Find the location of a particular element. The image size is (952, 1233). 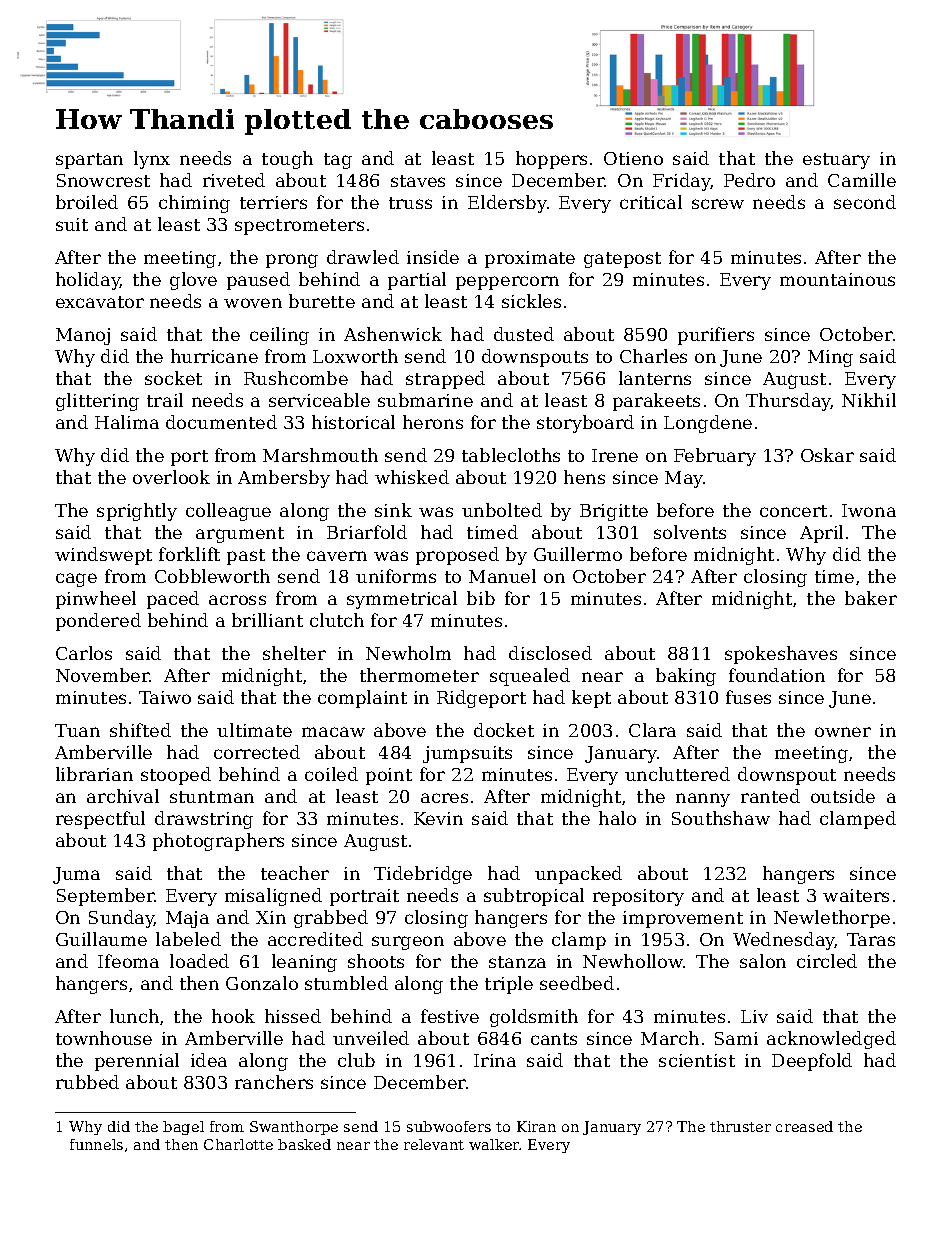

repository is located at coordinates (638, 897).
